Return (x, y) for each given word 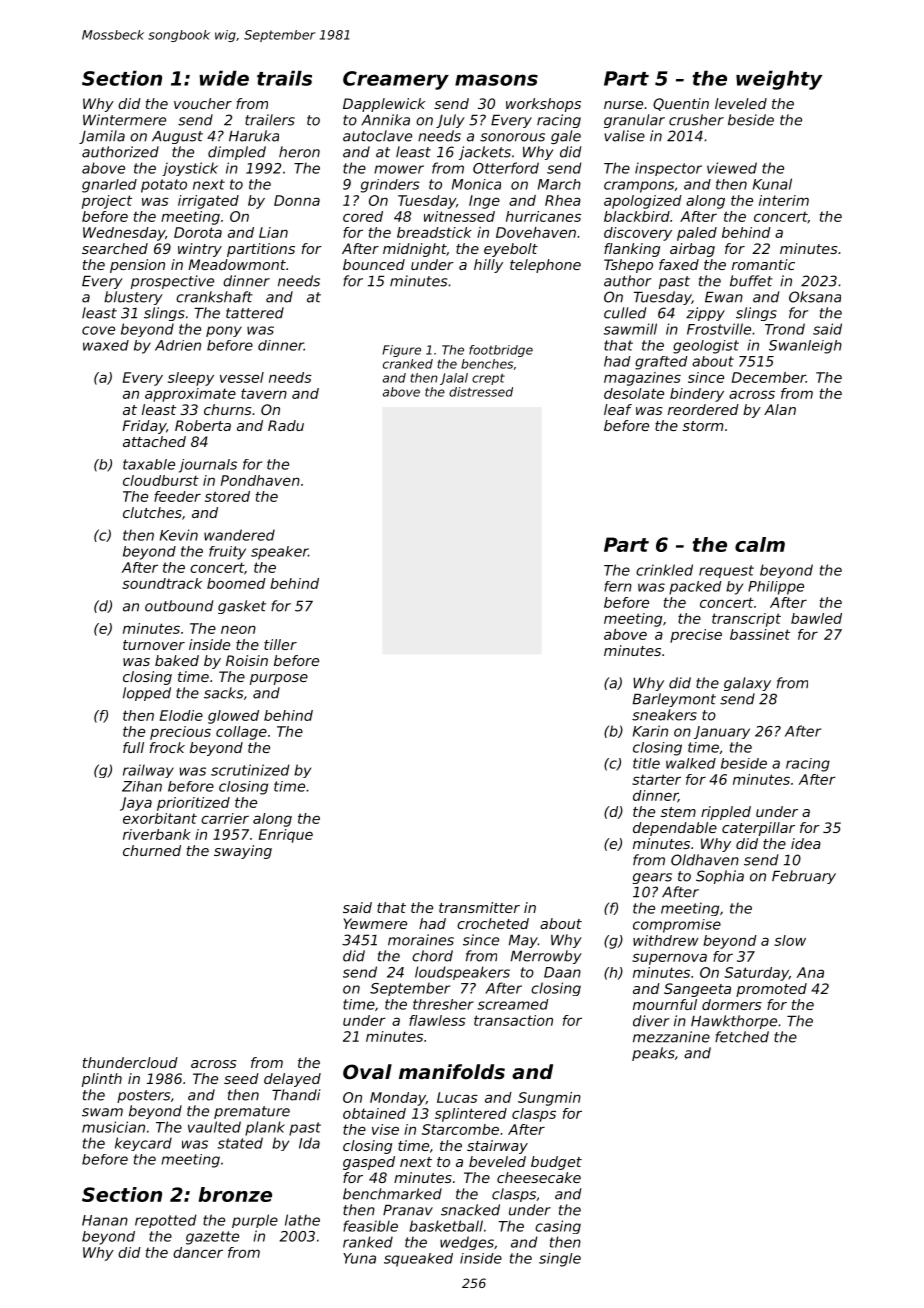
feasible (370, 1226)
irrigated (208, 202)
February (804, 877)
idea (806, 843)
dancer (198, 1252)
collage (241, 733)
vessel (242, 377)
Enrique (286, 836)
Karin (650, 731)
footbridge (501, 351)
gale (566, 137)
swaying (243, 852)
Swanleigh (805, 347)
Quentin (681, 104)
